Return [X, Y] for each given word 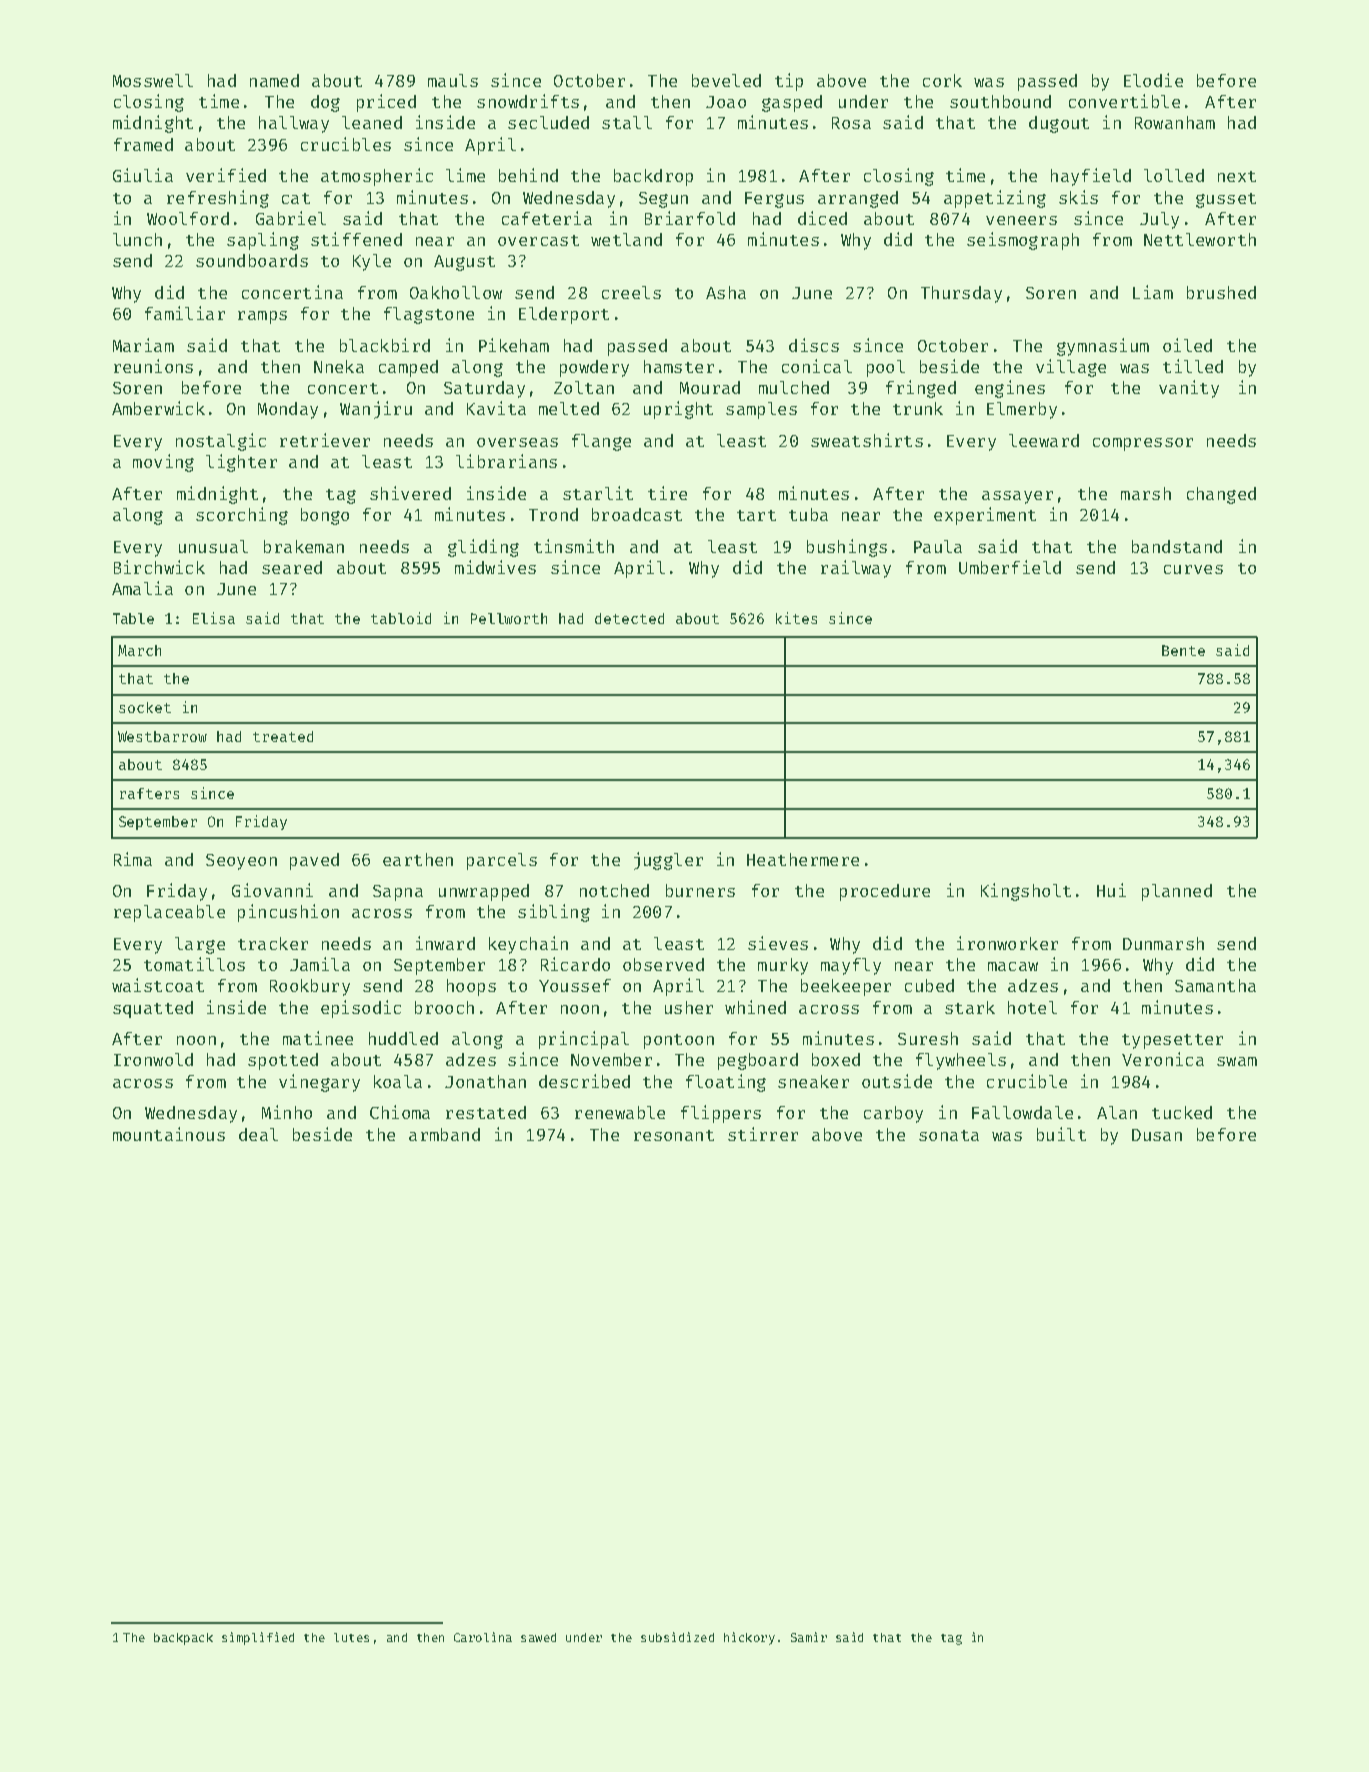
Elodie [1153, 80]
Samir [809, 1637]
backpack [183, 1639]
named [274, 80]
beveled [726, 80]
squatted [153, 1009]
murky [783, 966]
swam [1237, 1061]
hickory [749, 1638]
